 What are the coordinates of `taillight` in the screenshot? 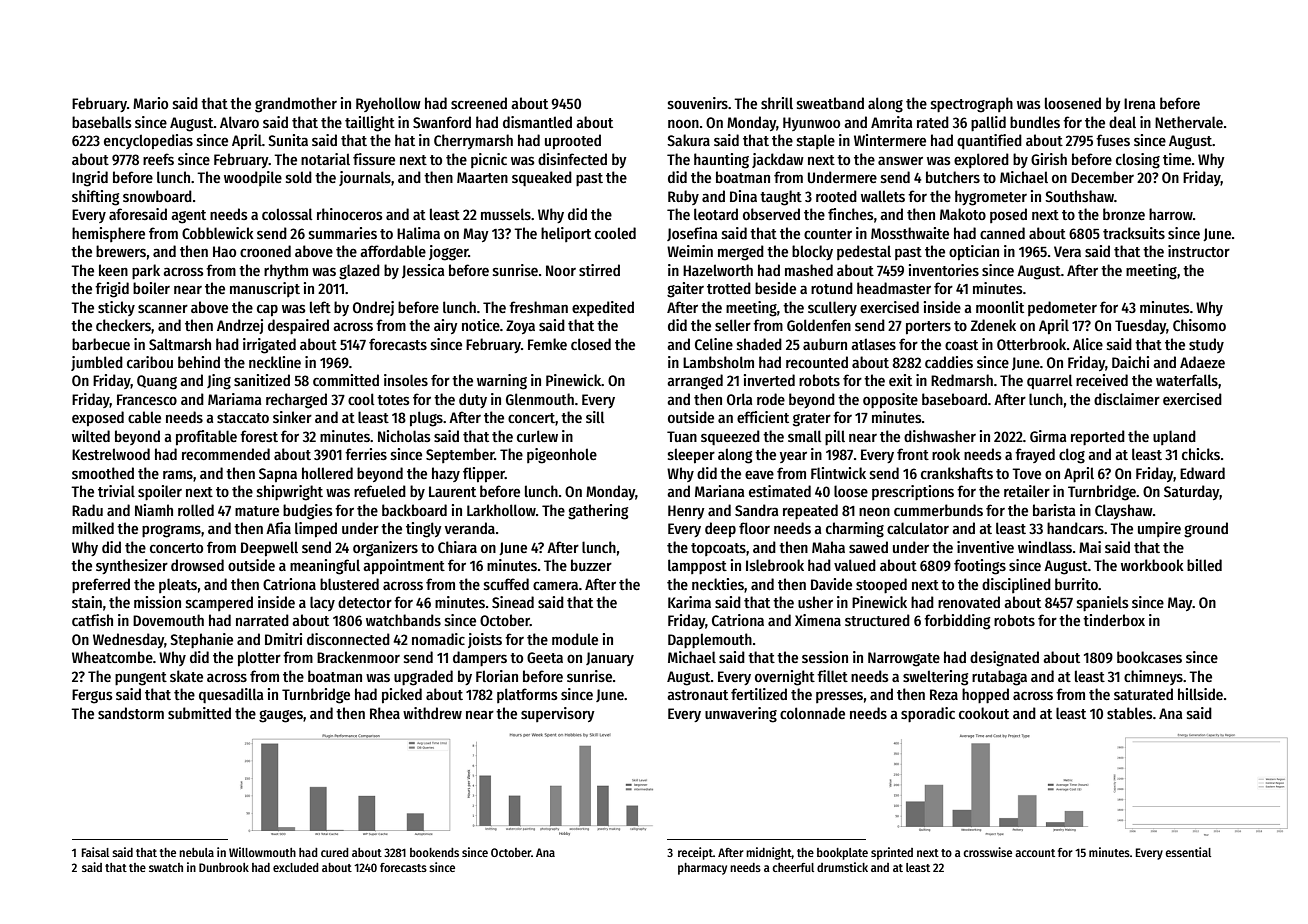 It's located at (370, 124).
